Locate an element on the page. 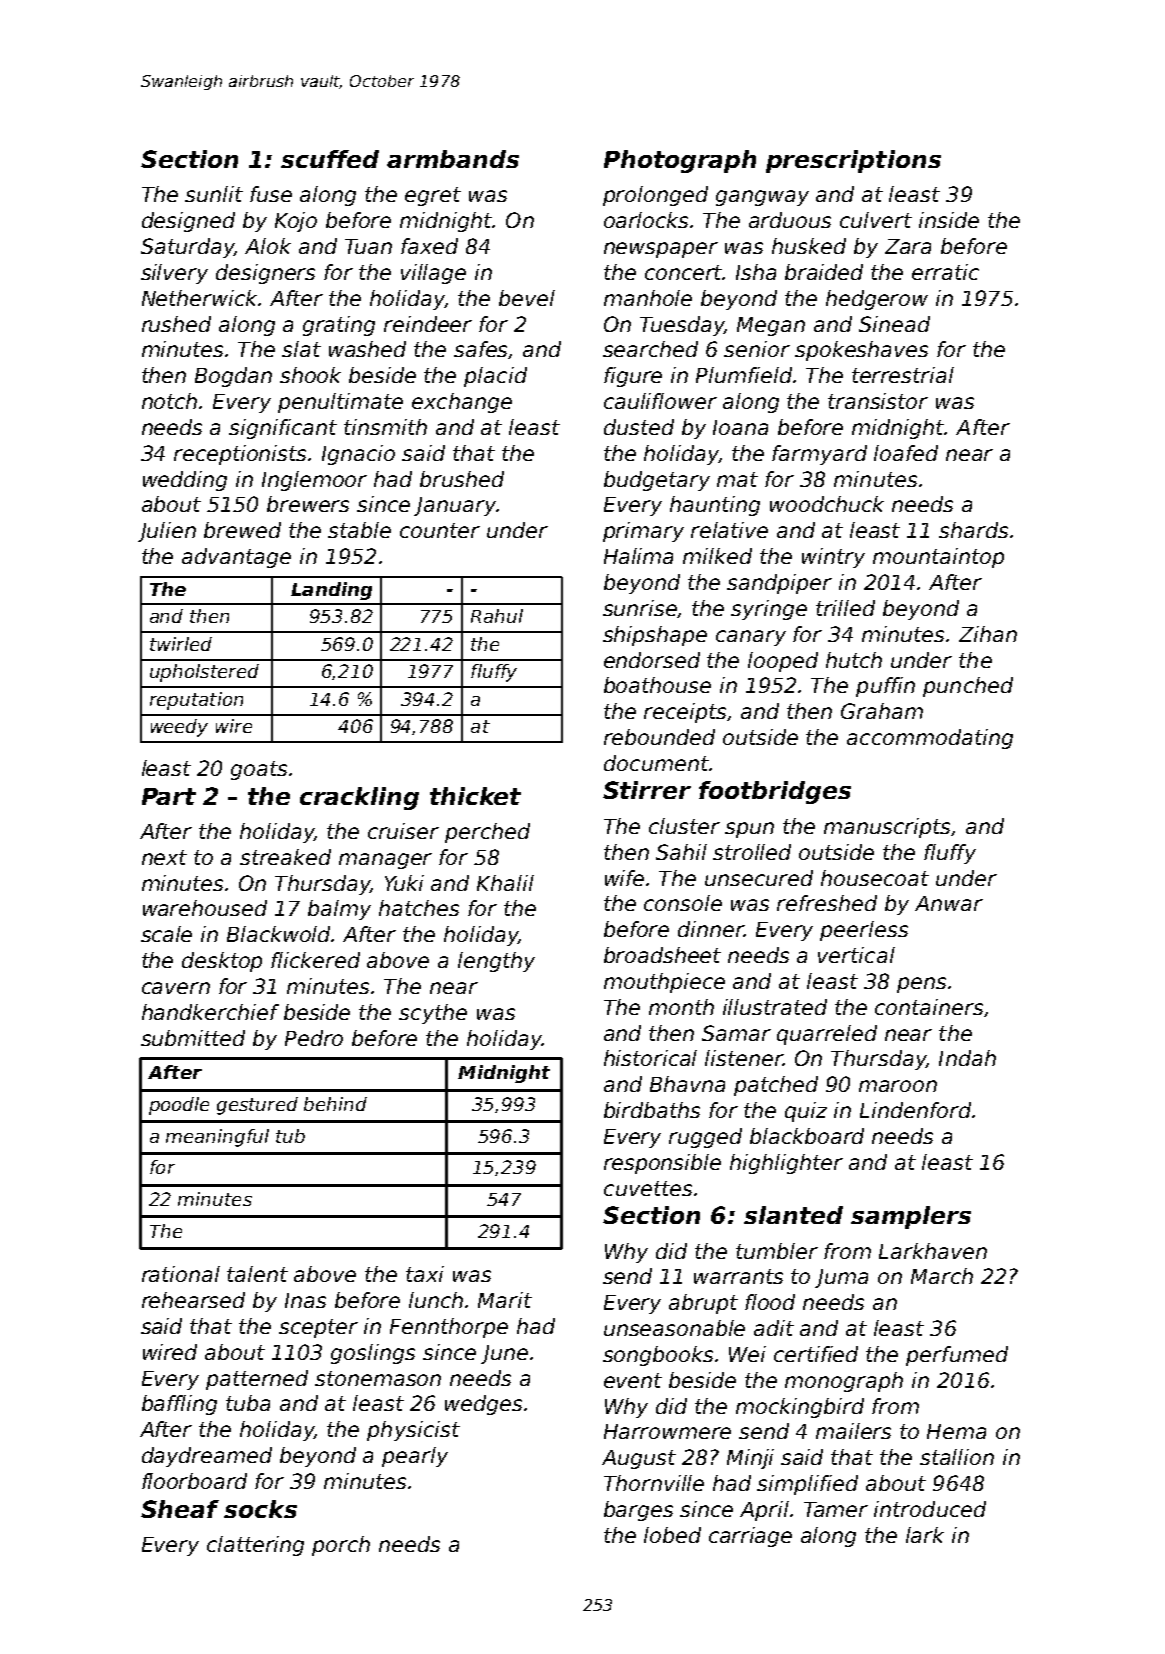 This page has height=1654, width=1165. stallion is located at coordinates (957, 1457).
